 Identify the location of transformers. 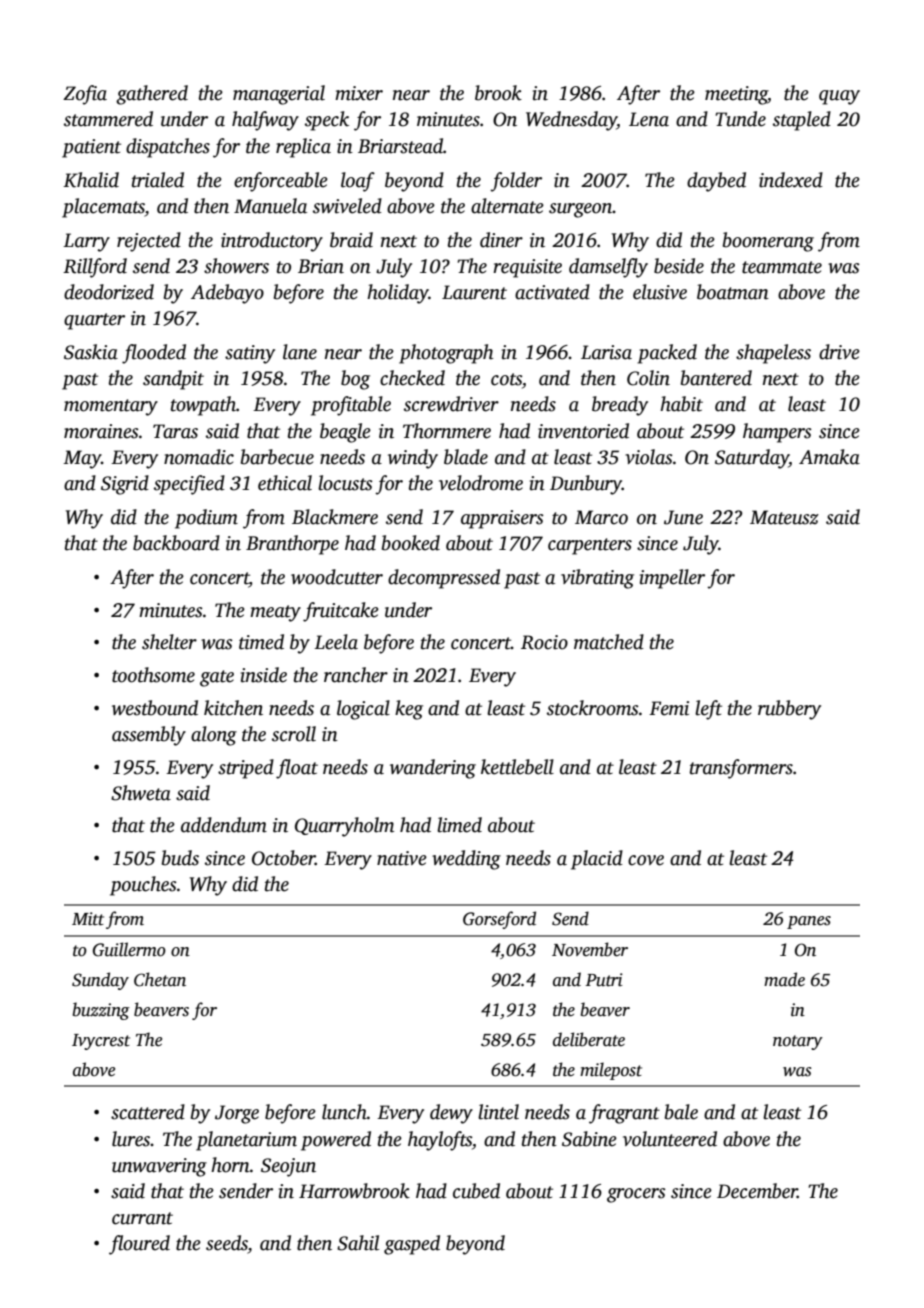
(741, 769).
